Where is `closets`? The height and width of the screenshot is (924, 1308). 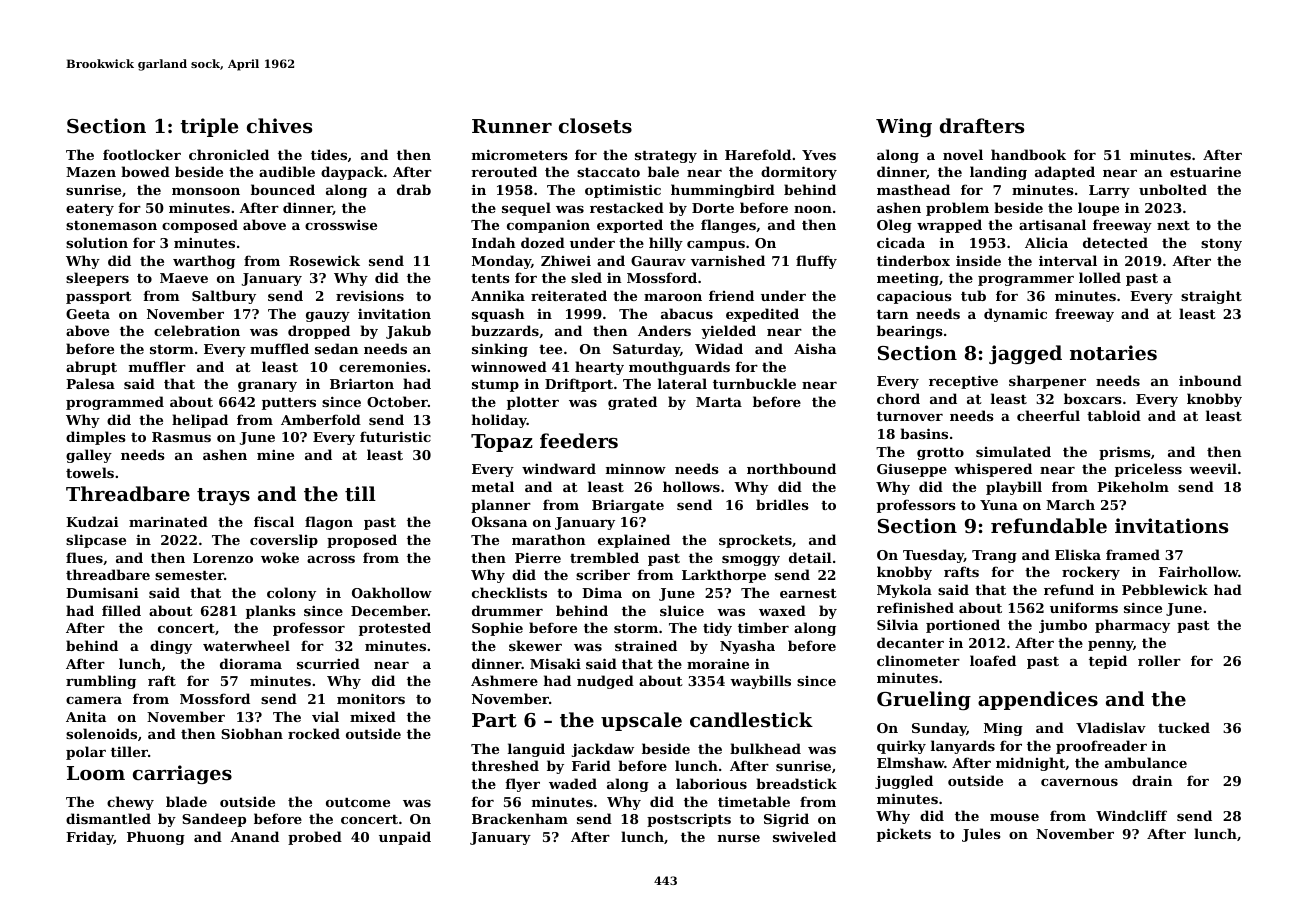
closets is located at coordinates (595, 126).
